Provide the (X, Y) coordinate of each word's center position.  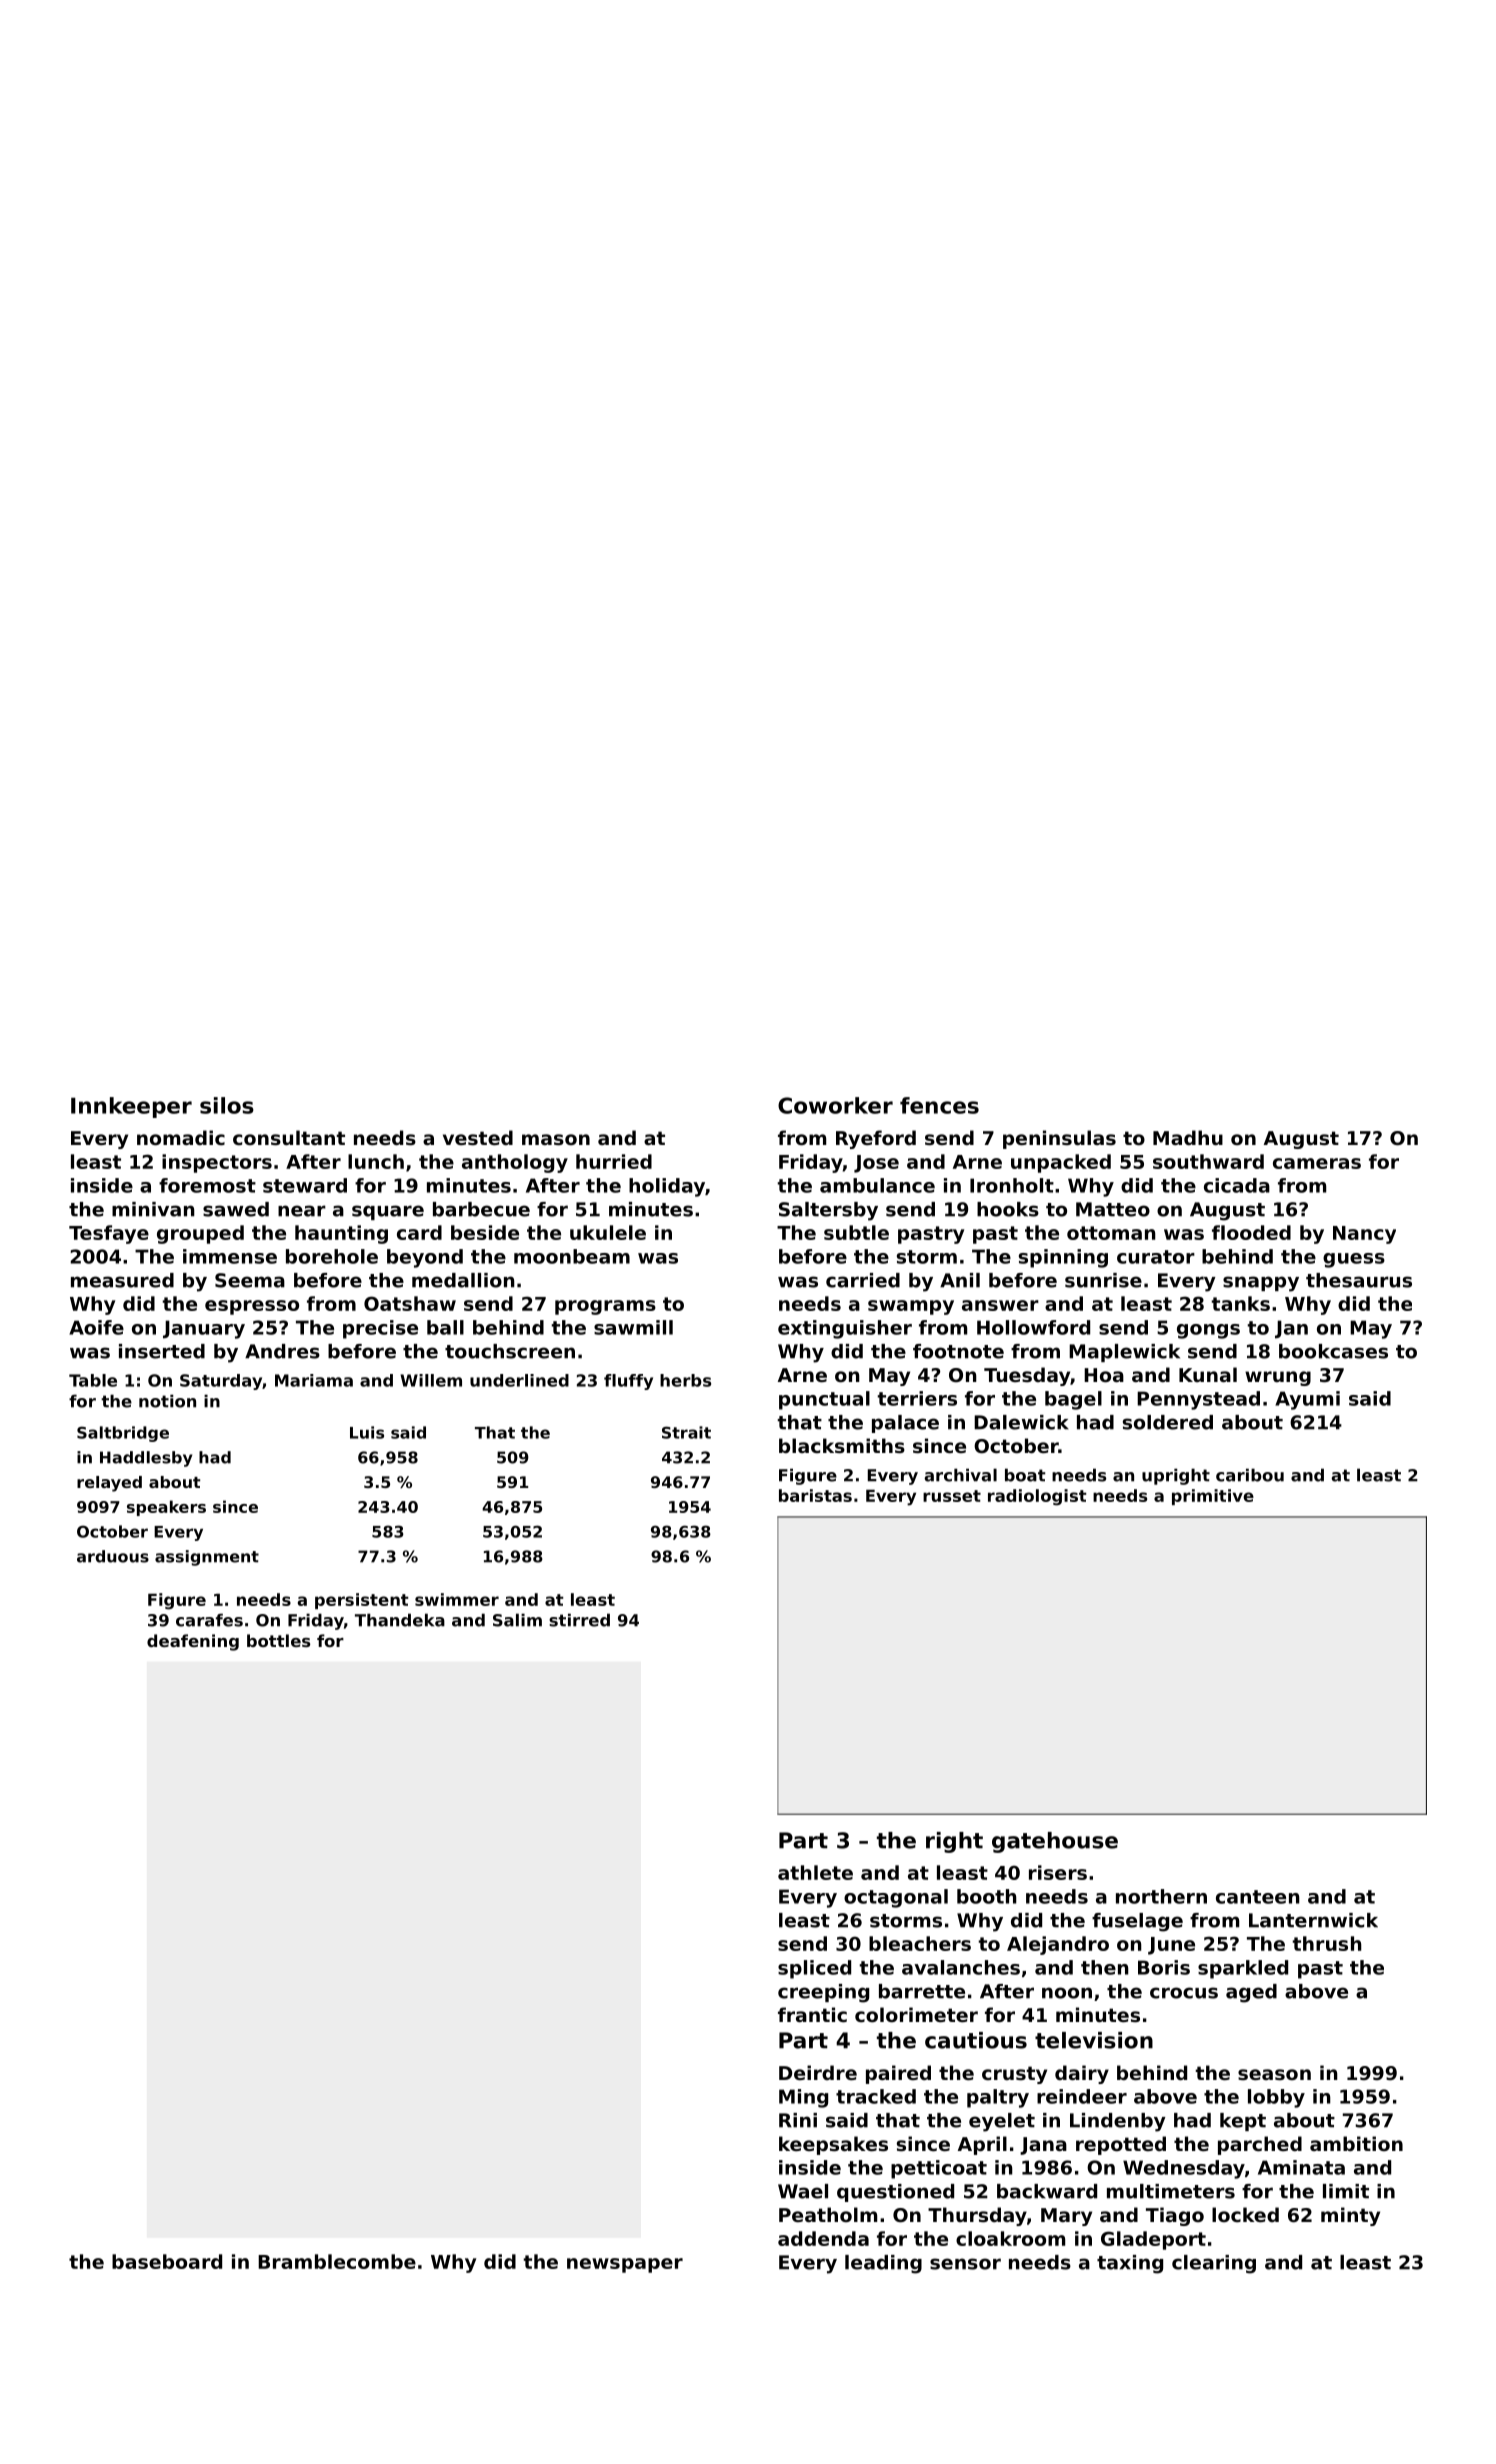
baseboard (167, 2261)
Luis (367, 1432)
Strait (686, 1432)
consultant (289, 1138)
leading (883, 2264)
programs (605, 1307)
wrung (1278, 1378)
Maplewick (1124, 1353)
